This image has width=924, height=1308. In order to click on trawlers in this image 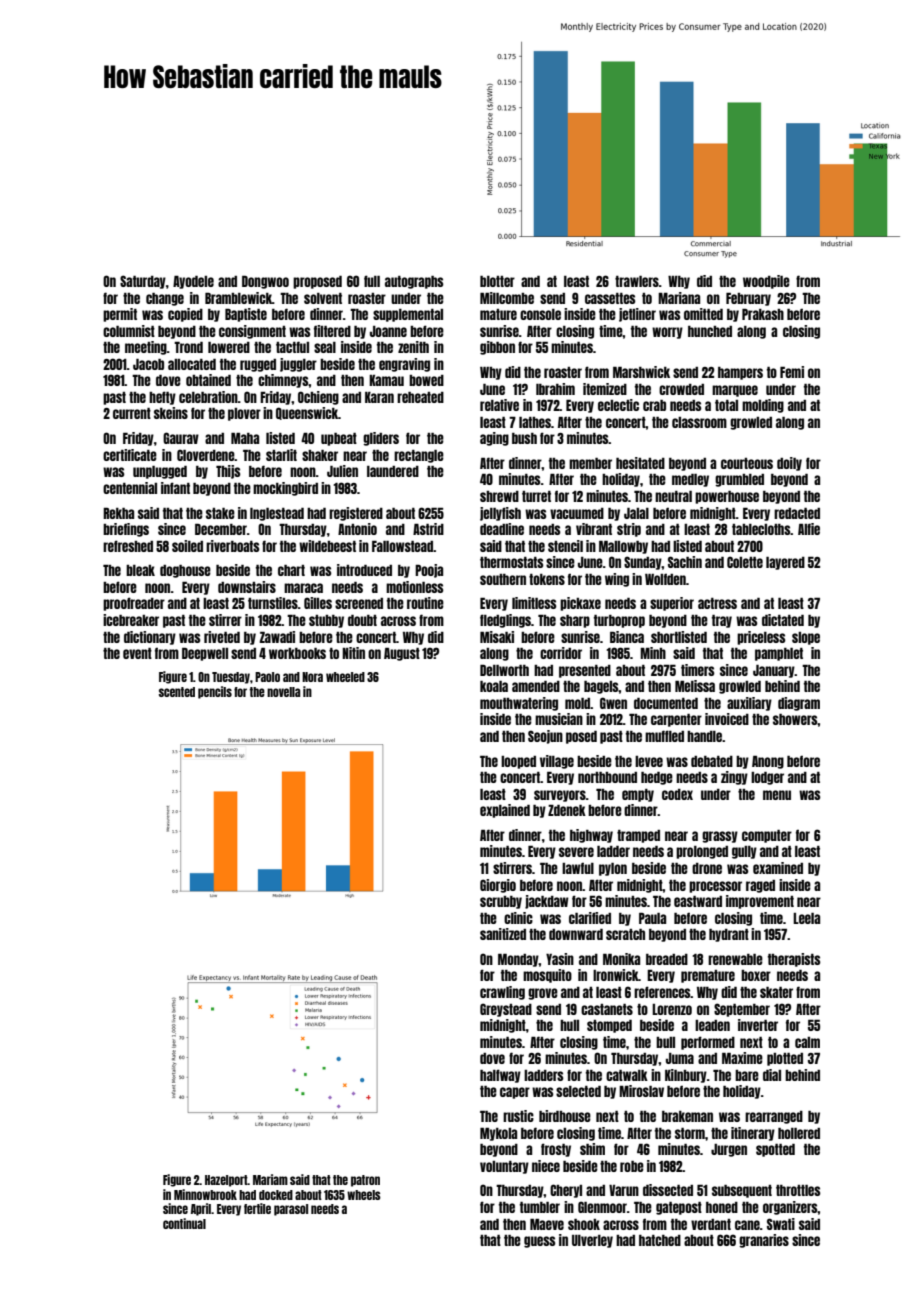, I will do `click(637, 281)`.
